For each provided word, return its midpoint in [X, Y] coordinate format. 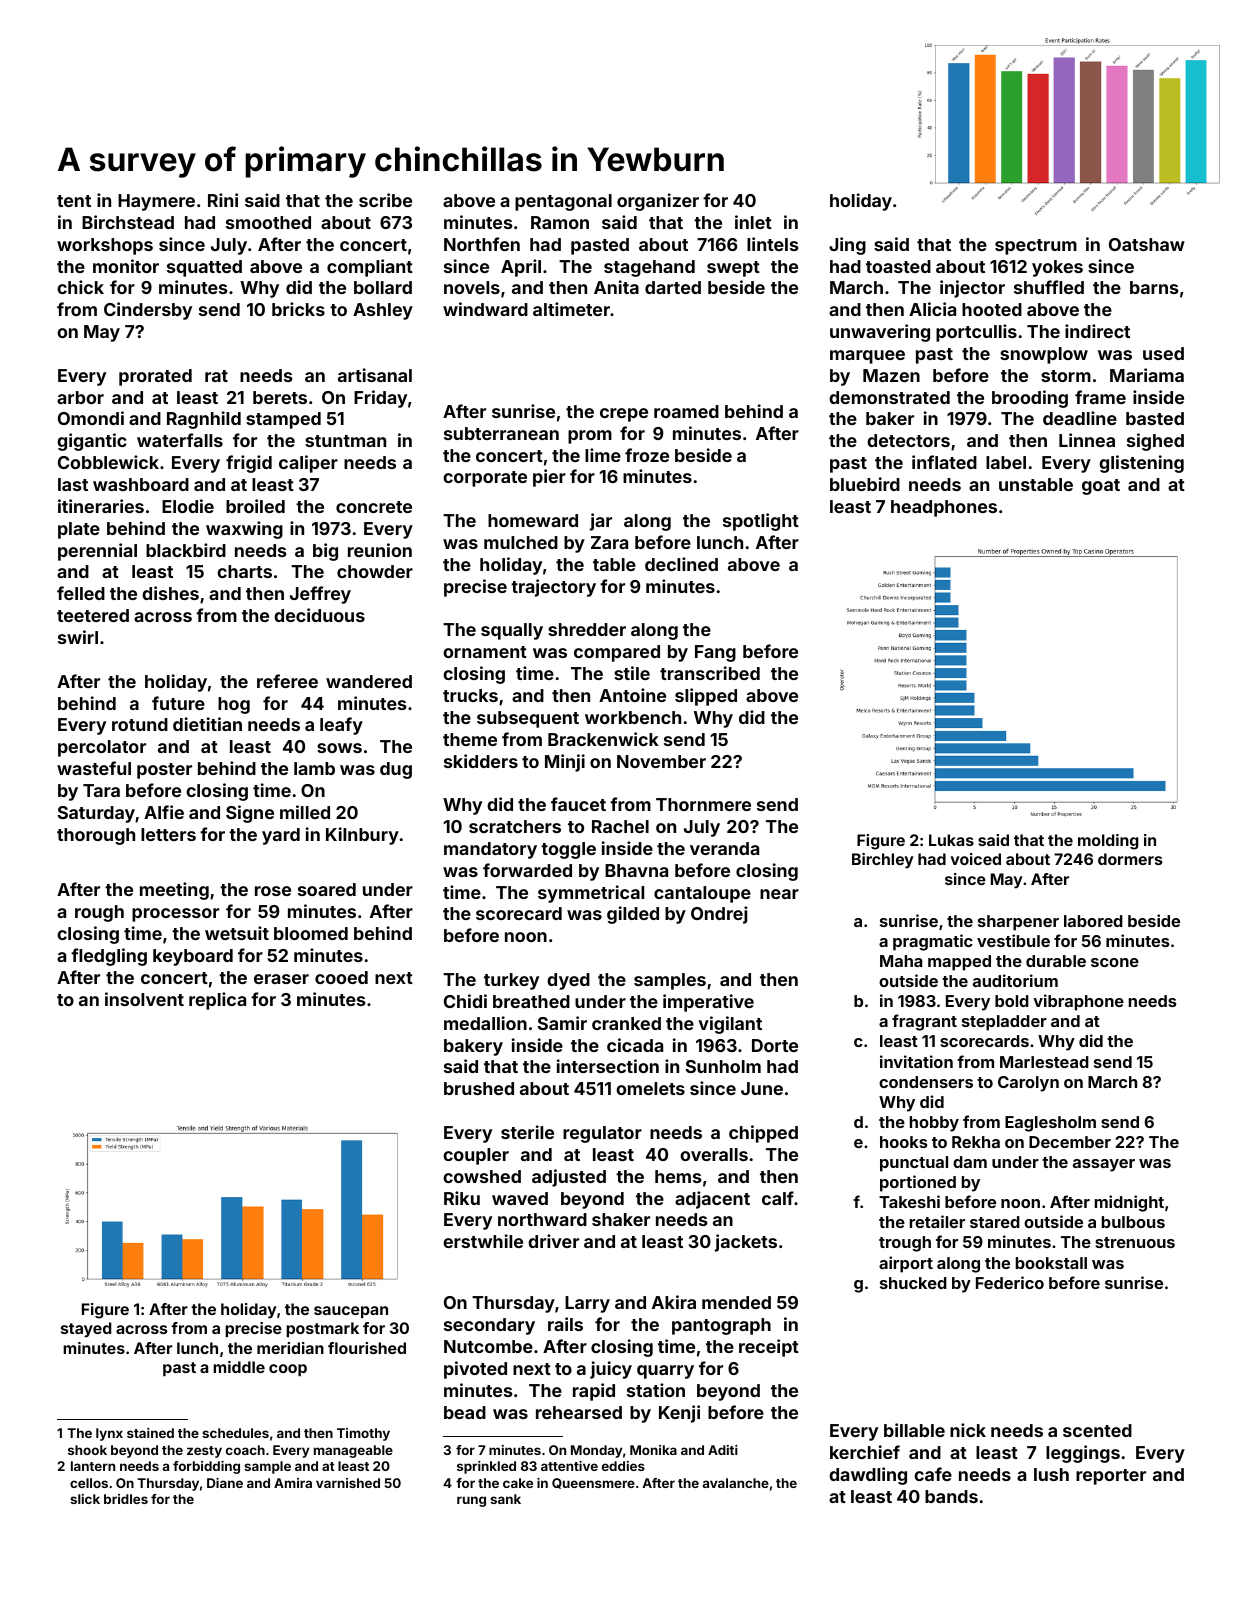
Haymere [156, 202]
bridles [126, 1499]
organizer [658, 202]
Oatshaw [1147, 244]
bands [951, 1496]
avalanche [736, 1483]
